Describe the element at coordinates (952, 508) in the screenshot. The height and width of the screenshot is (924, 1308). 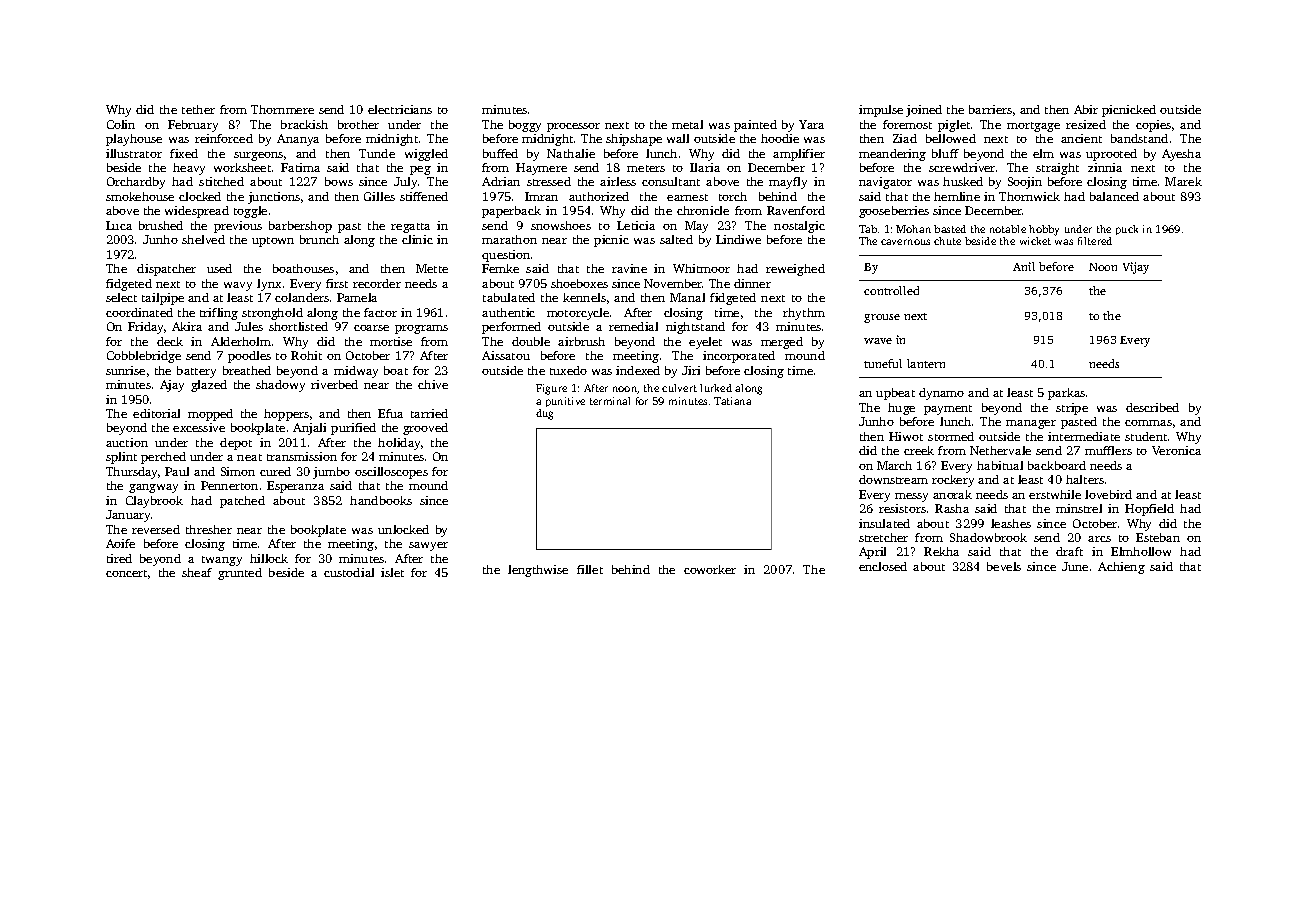
I see `Rasha` at that location.
